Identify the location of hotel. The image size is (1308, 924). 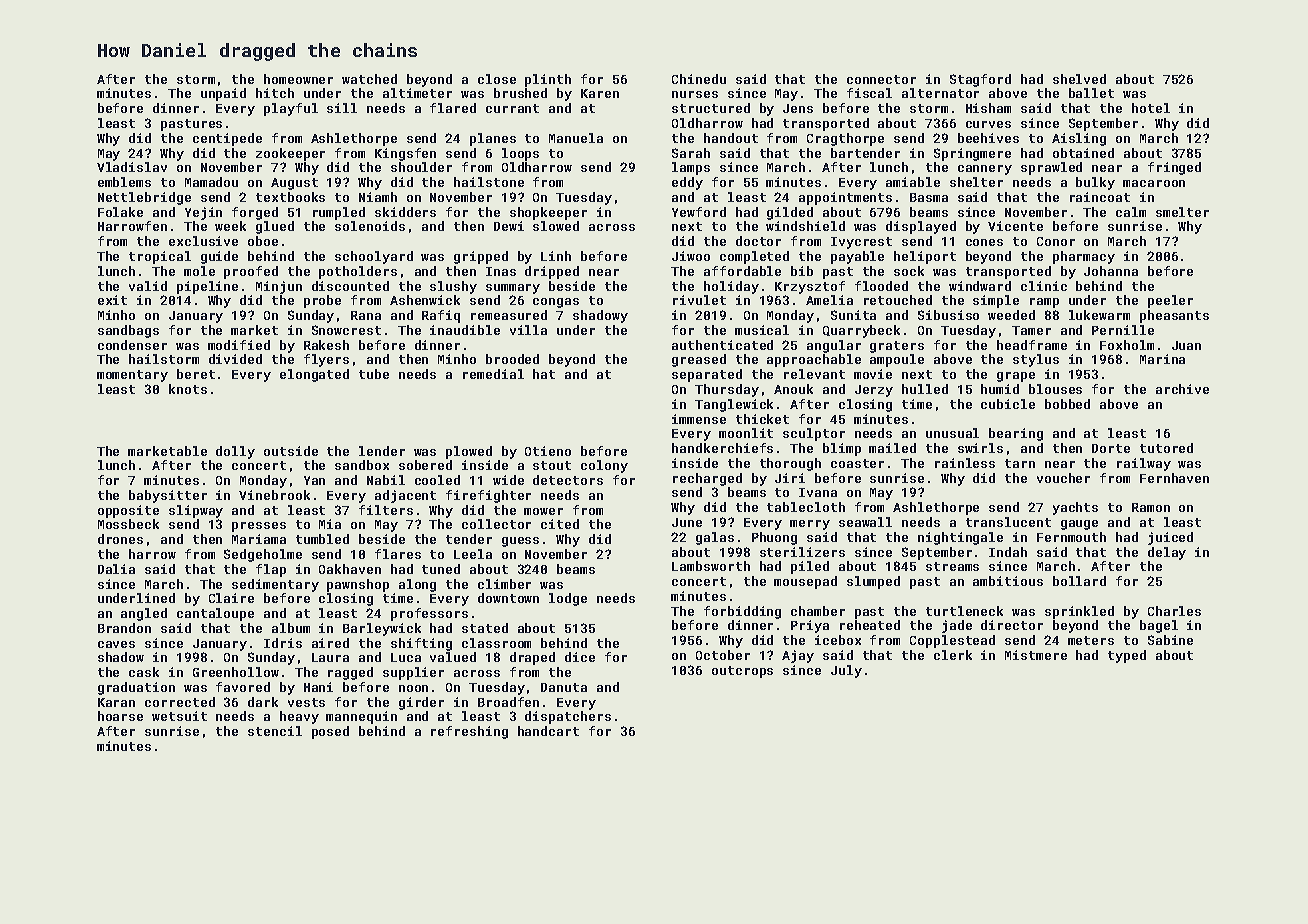
(1151, 108).
